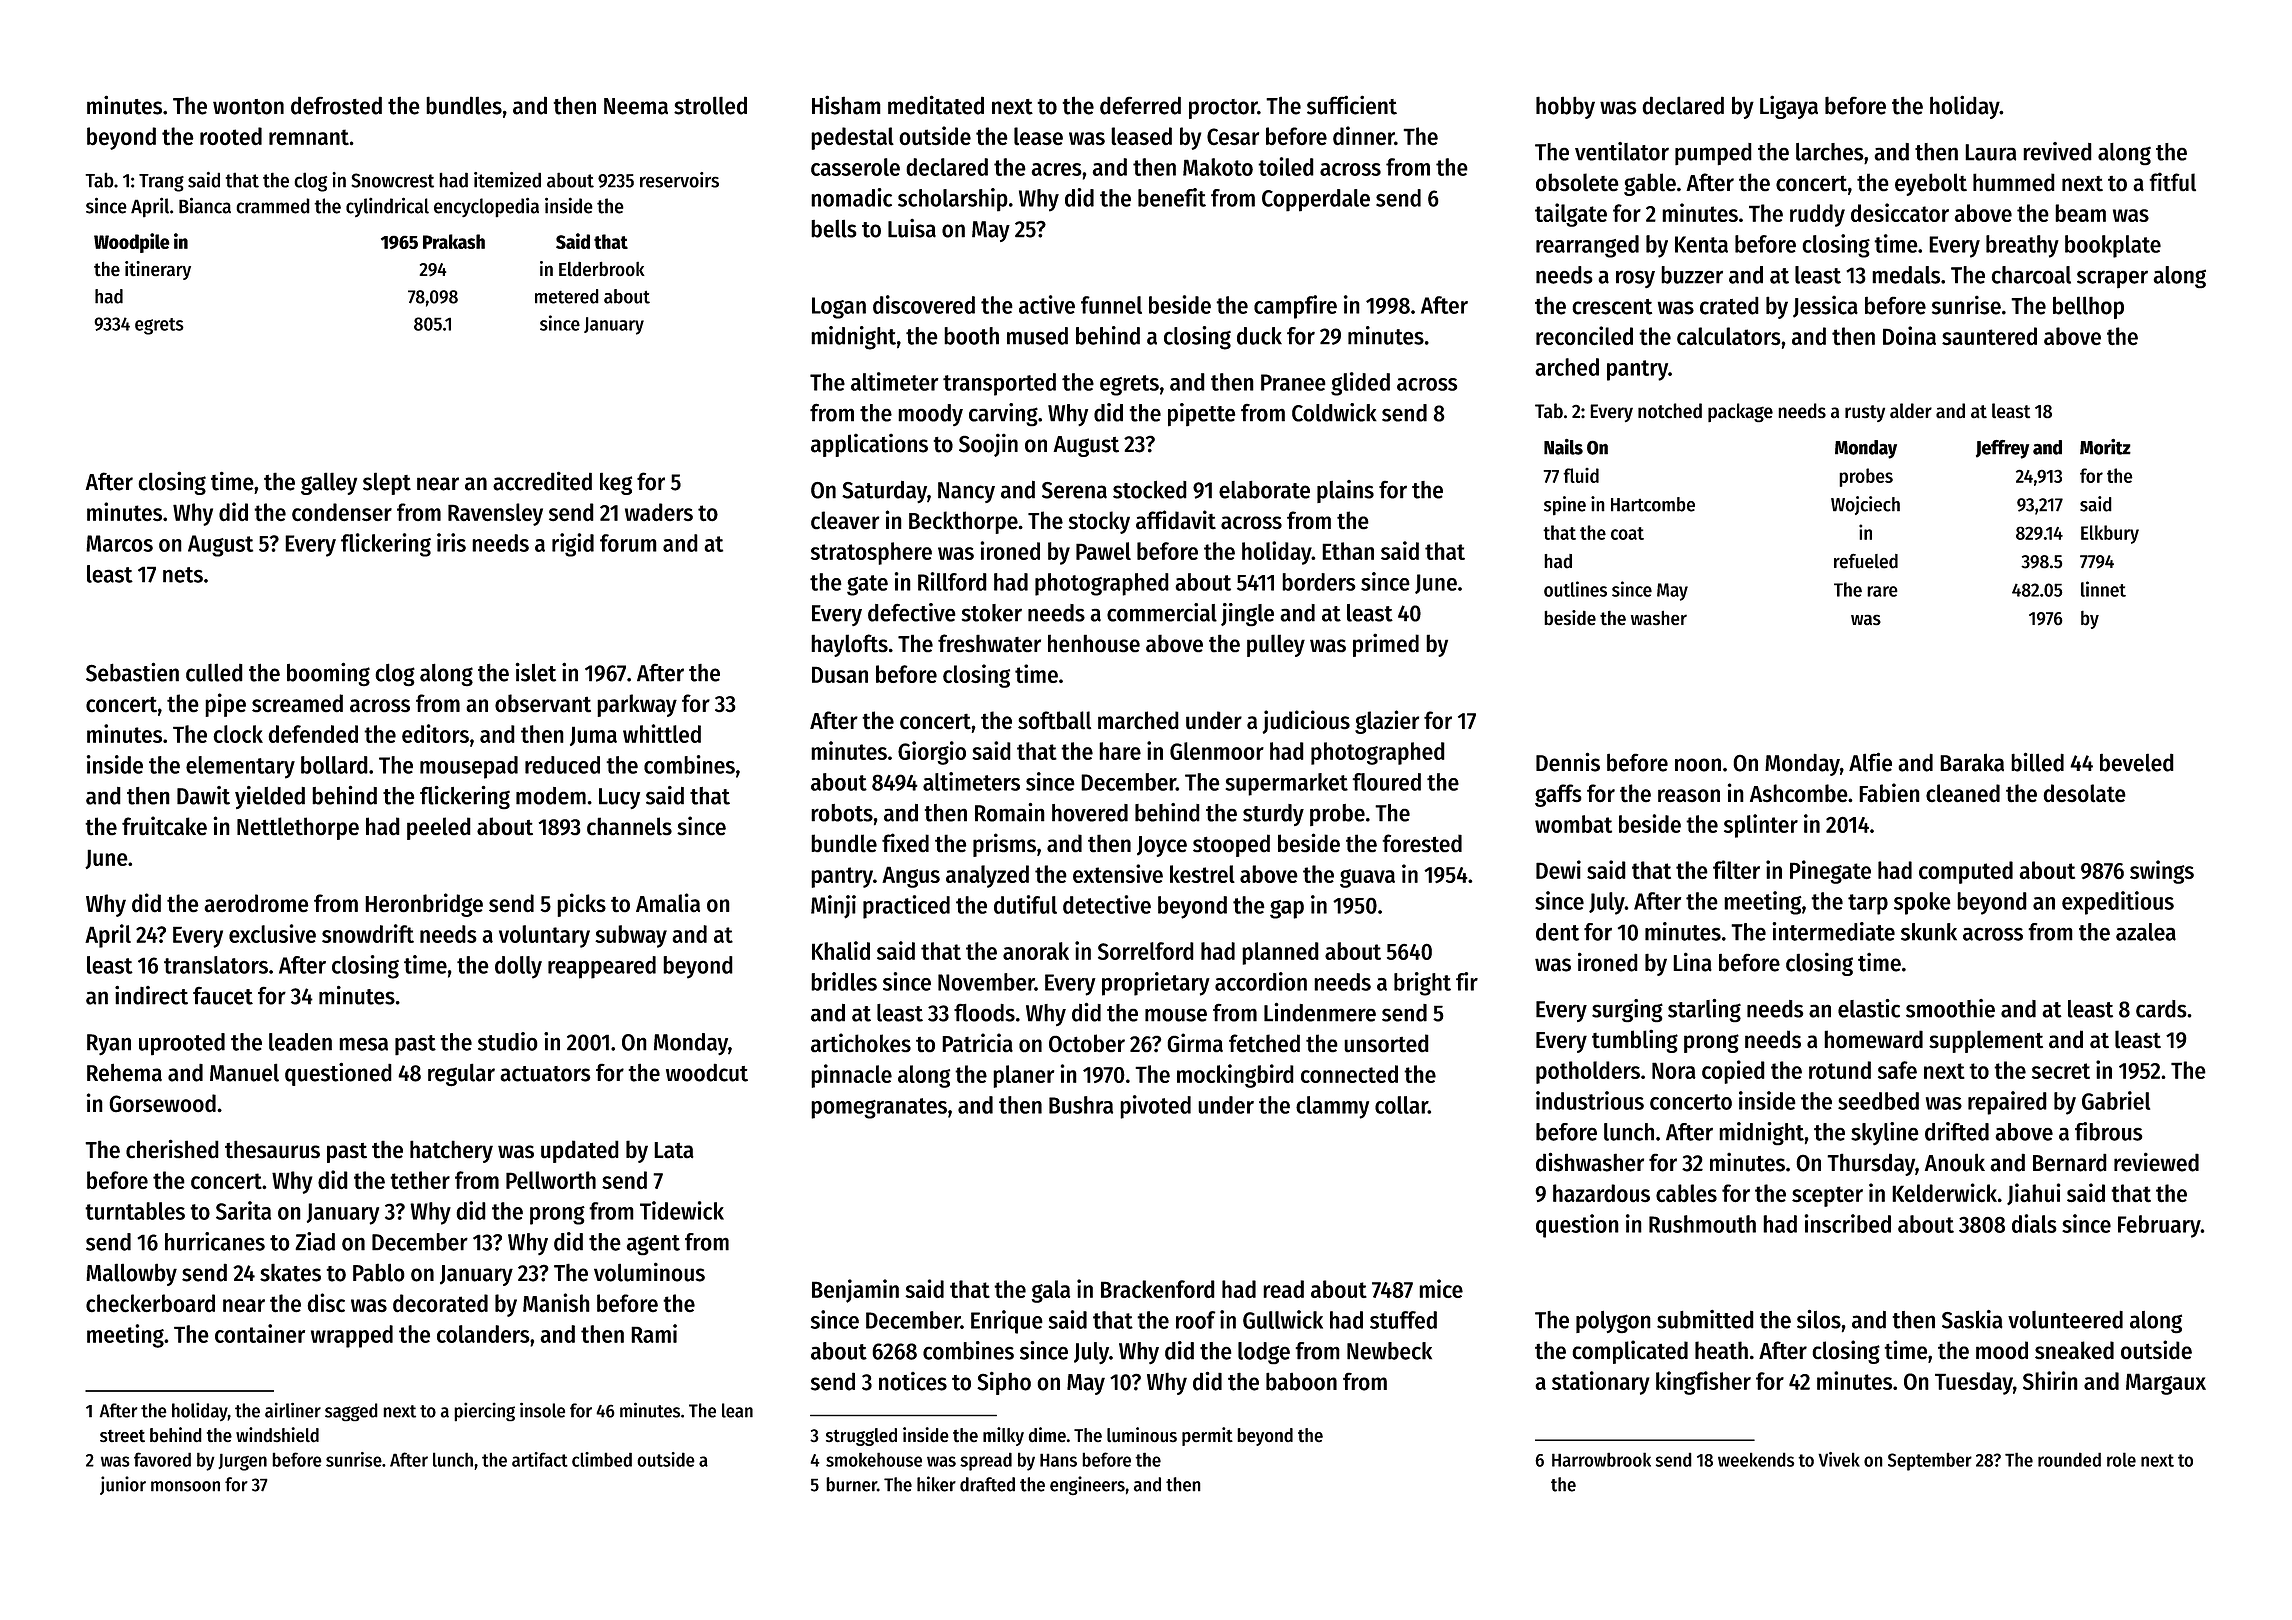 This page has height=1620, width=2292. Describe the element at coordinates (1698, 765) in the page. I see `noon` at that location.
